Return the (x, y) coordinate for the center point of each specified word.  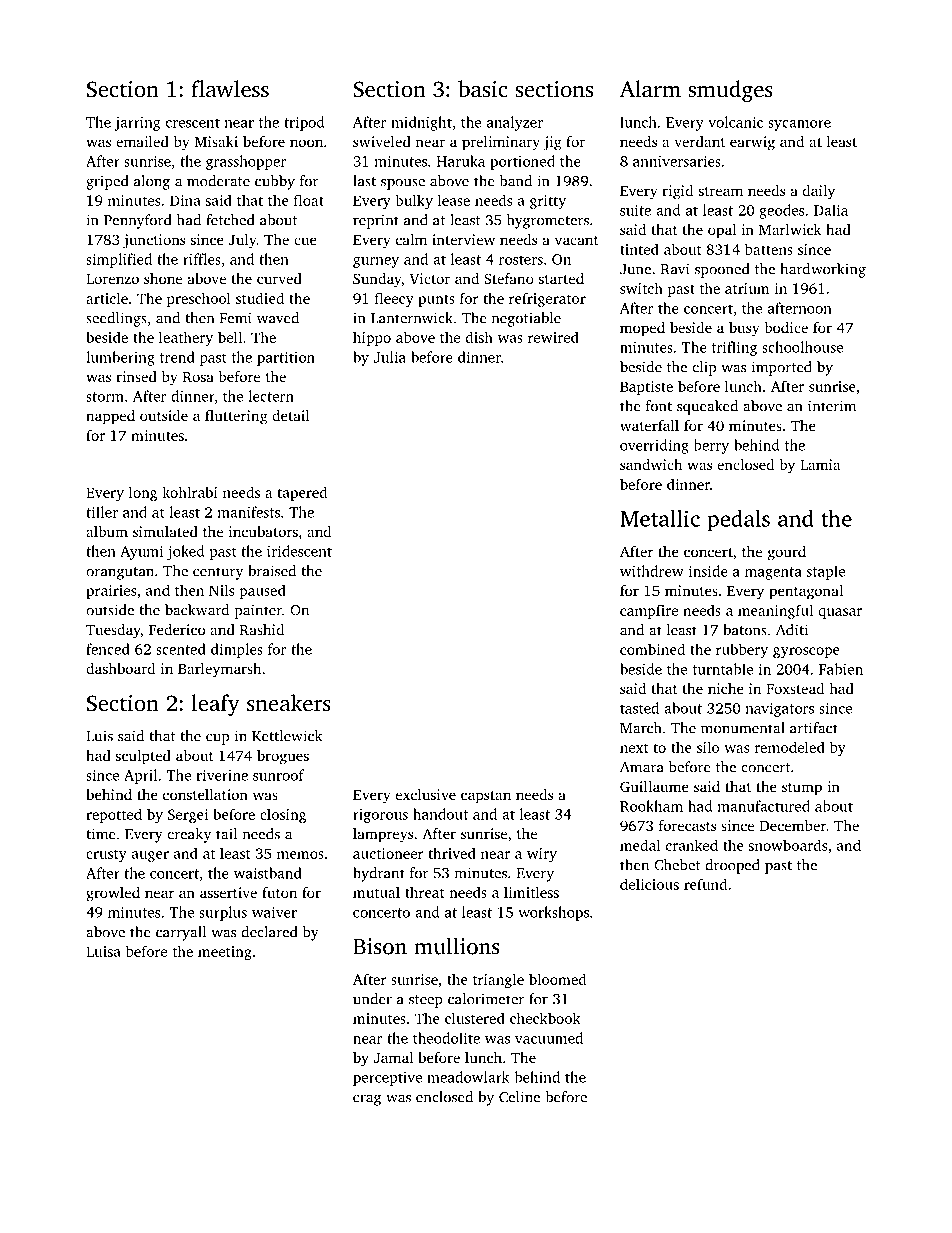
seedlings (116, 319)
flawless (230, 89)
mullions (457, 946)
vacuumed (549, 1038)
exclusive (426, 794)
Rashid (262, 629)
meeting (225, 953)
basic (483, 88)
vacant (577, 240)
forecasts (687, 825)
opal (722, 231)
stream (721, 191)
